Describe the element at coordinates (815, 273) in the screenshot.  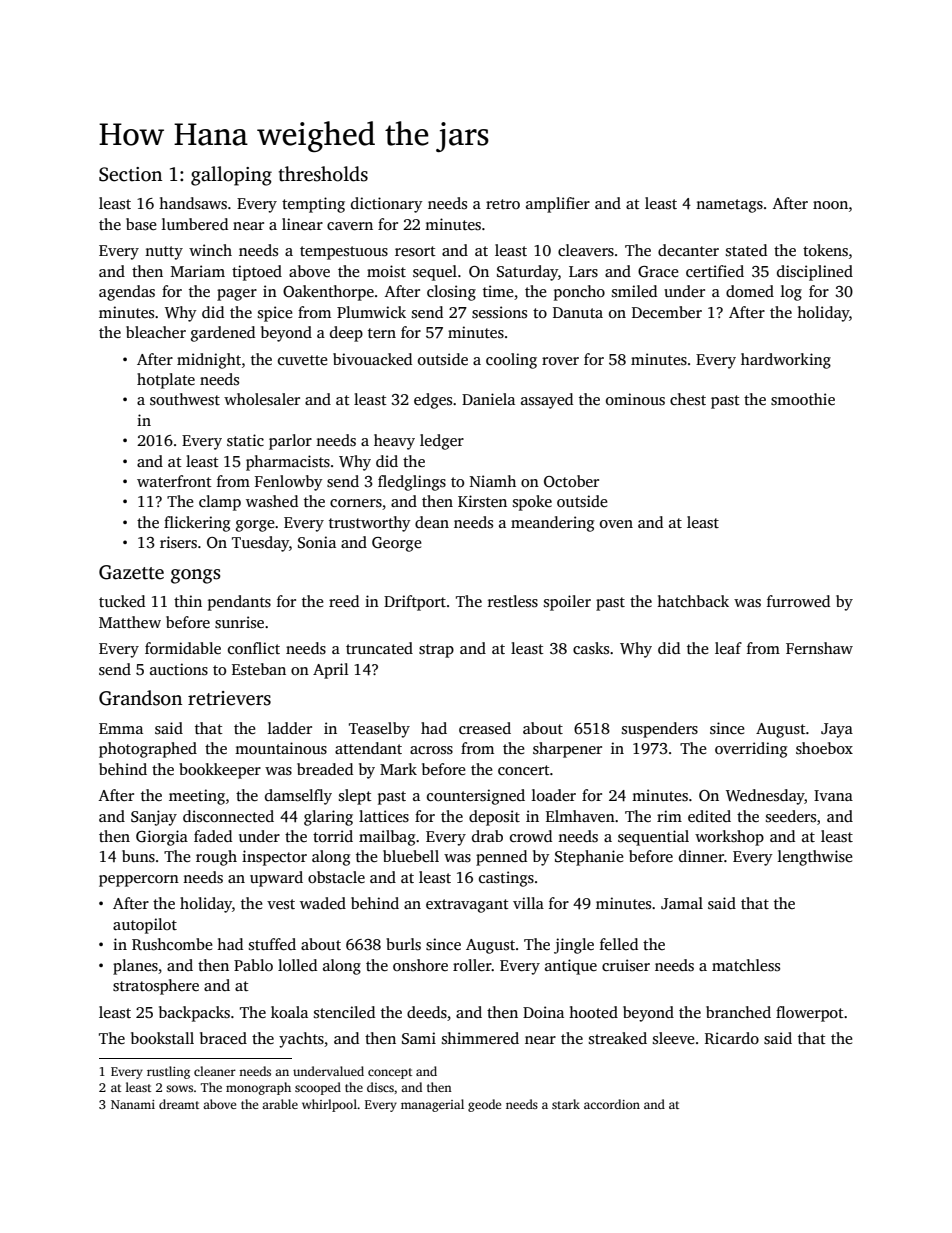
I see `disciplined` at that location.
